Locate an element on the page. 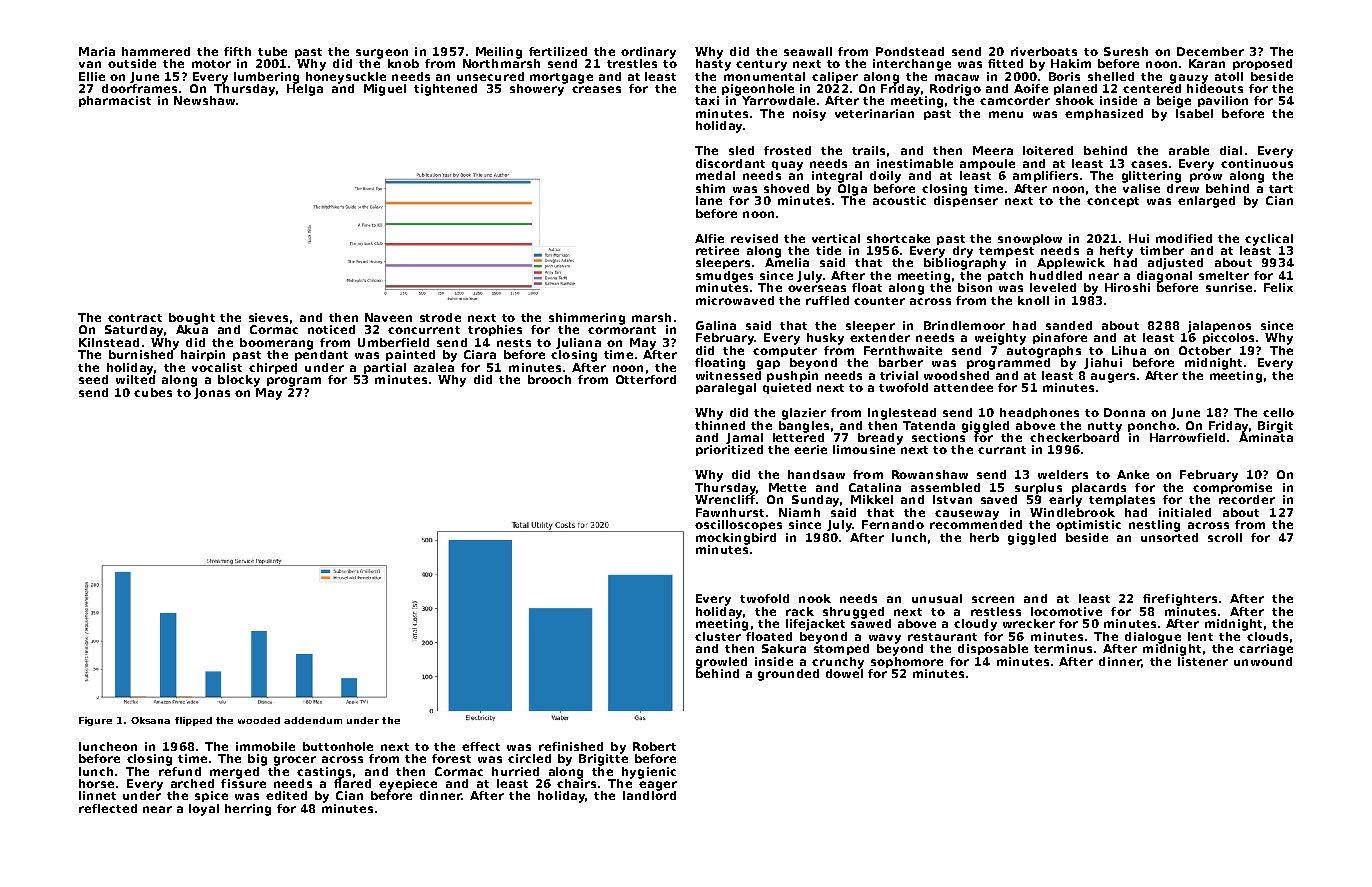 Image resolution: width=1372 pixels, height=887 pixels. dowel is located at coordinates (844, 673).
